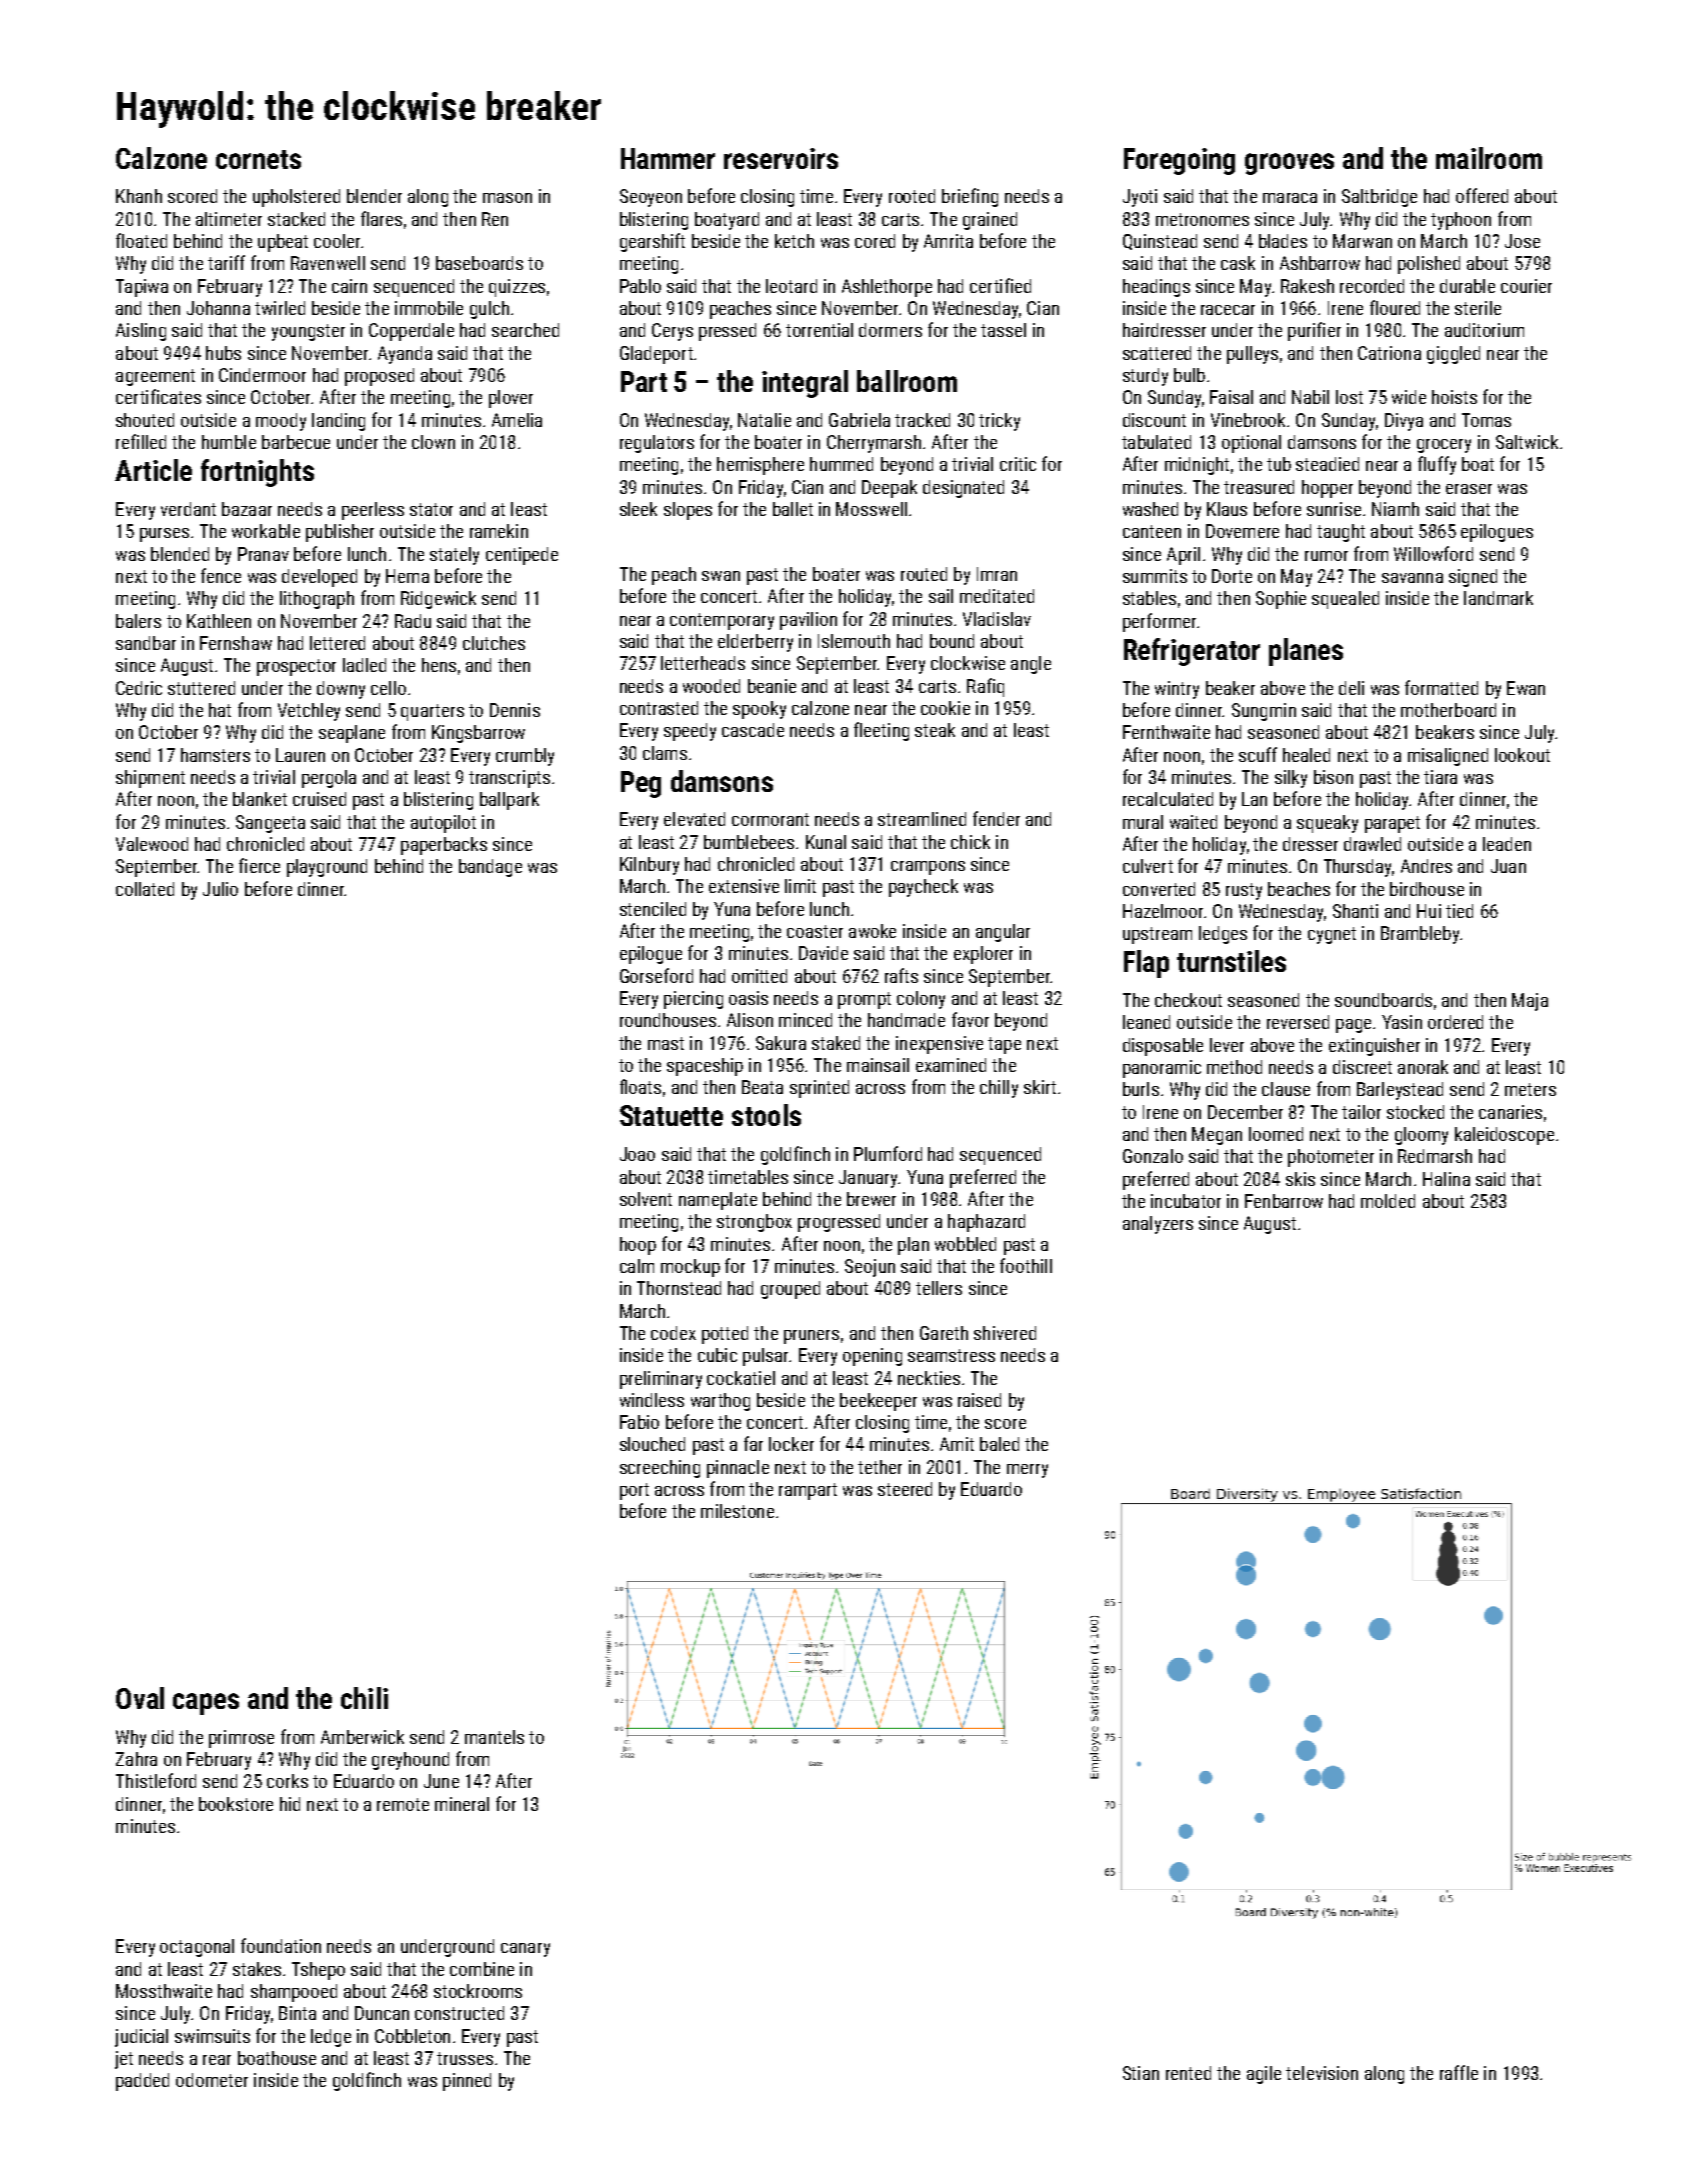  What do you see at coordinates (639, 1422) in the screenshot?
I see `Fabio` at bounding box center [639, 1422].
